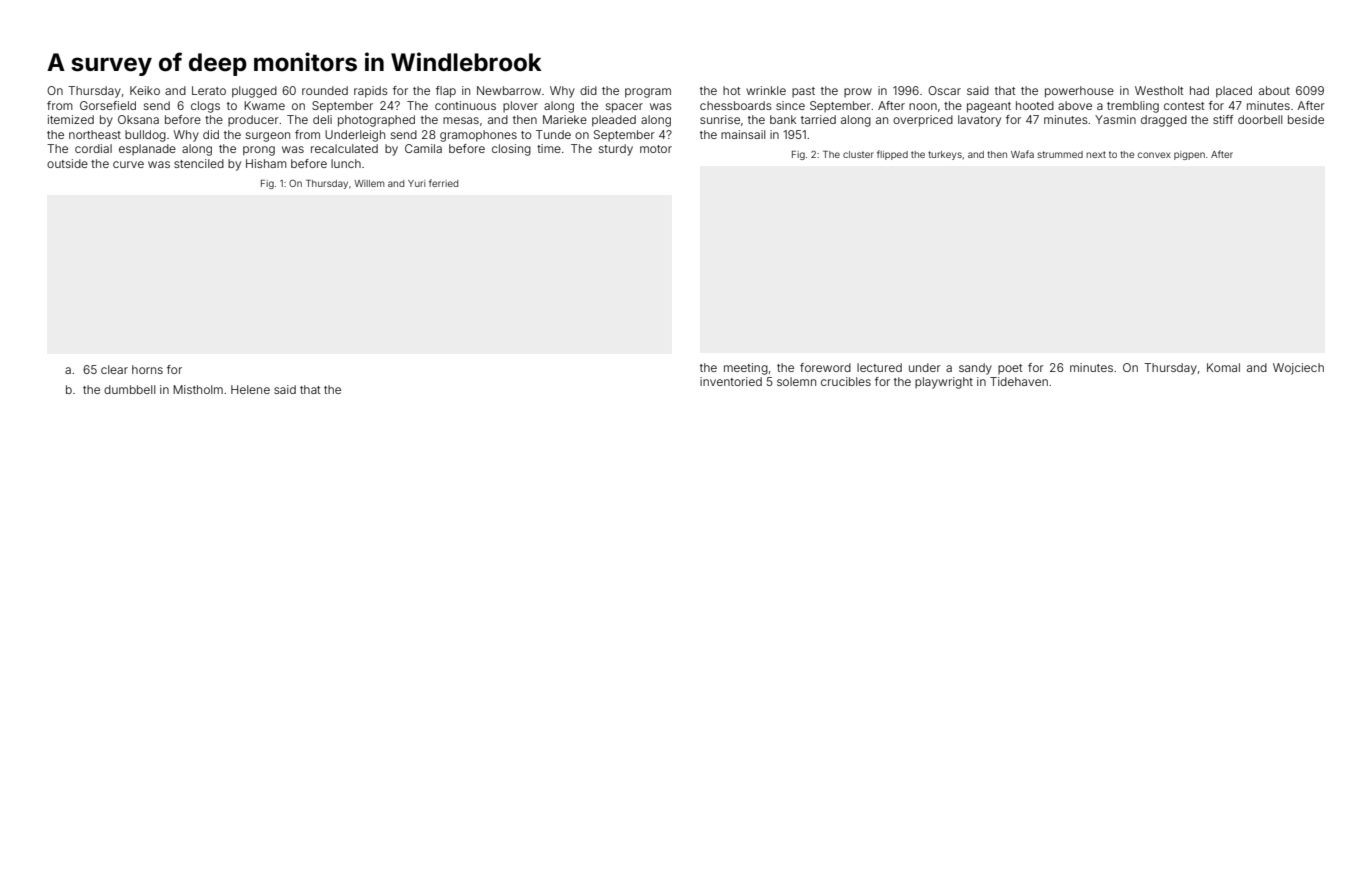 The image size is (1372, 887). Describe the element at coordinates (369, 183) in the document. I see `Willem` at that location.
